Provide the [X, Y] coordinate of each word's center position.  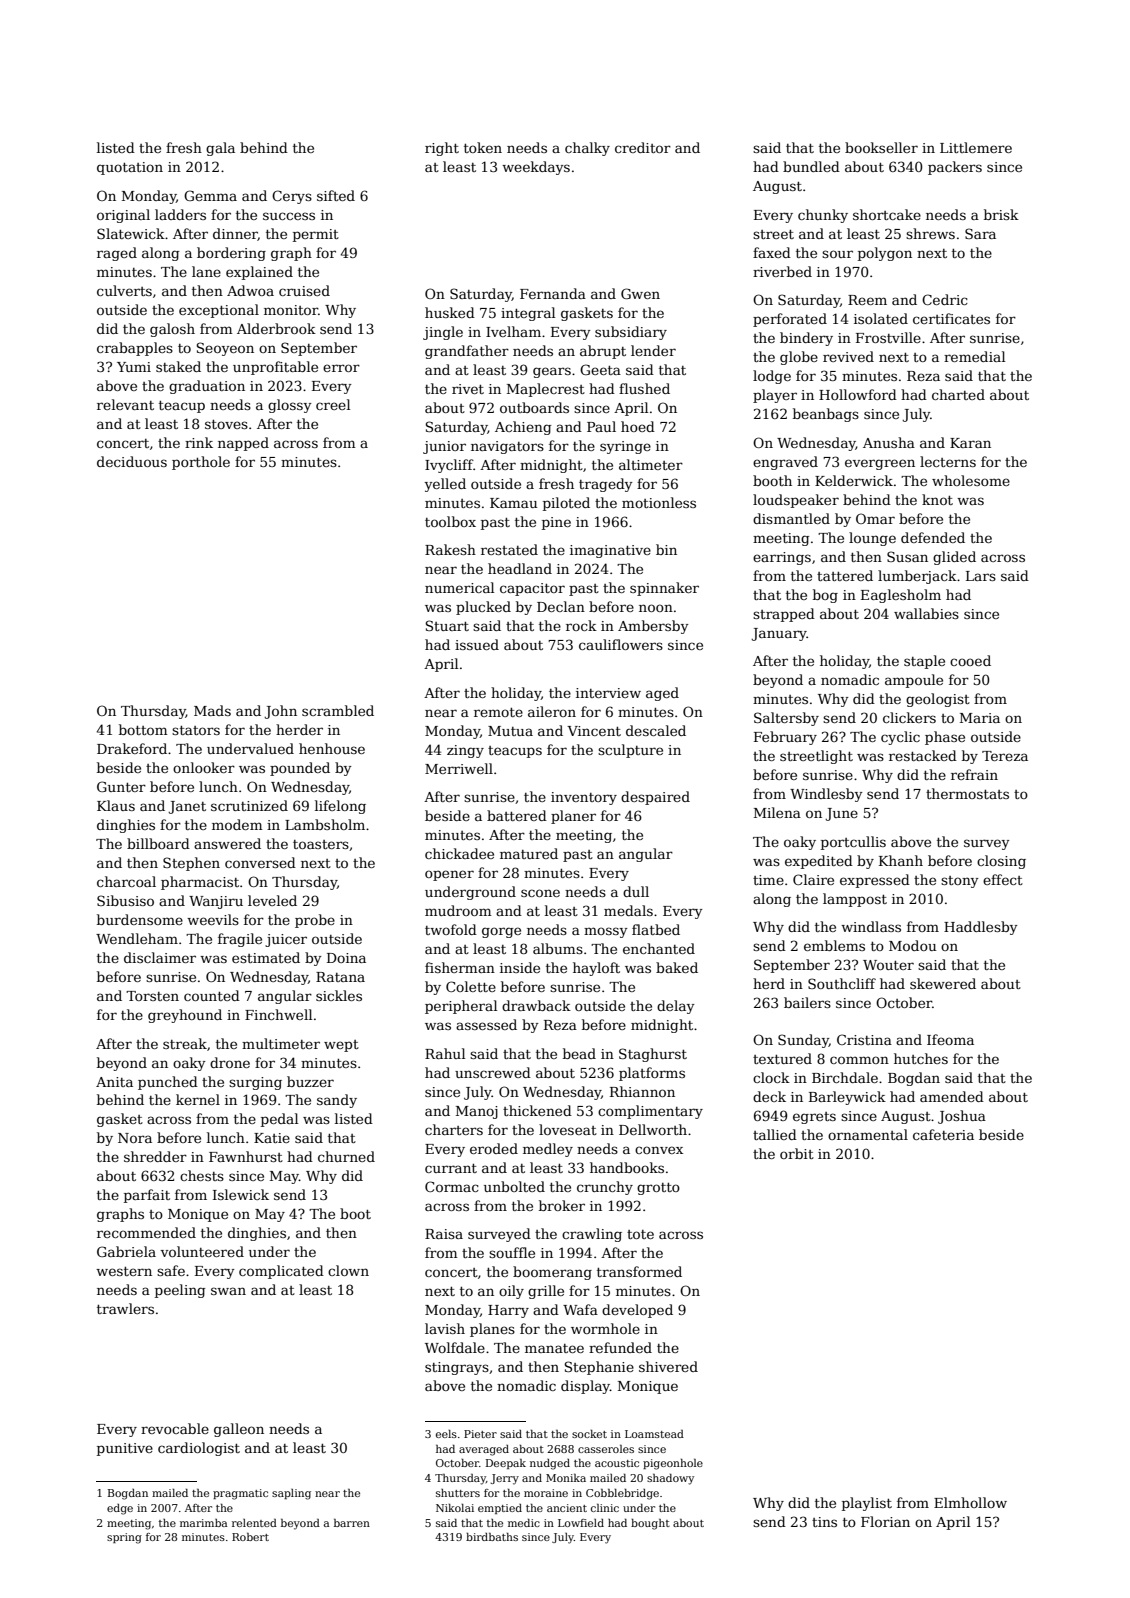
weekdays [536, 168]
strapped [784, 615]
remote [498, 712]
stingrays [457, 1368]
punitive [125, 1449]
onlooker [204, 767]
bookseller [881, 147]
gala [220, 149]
